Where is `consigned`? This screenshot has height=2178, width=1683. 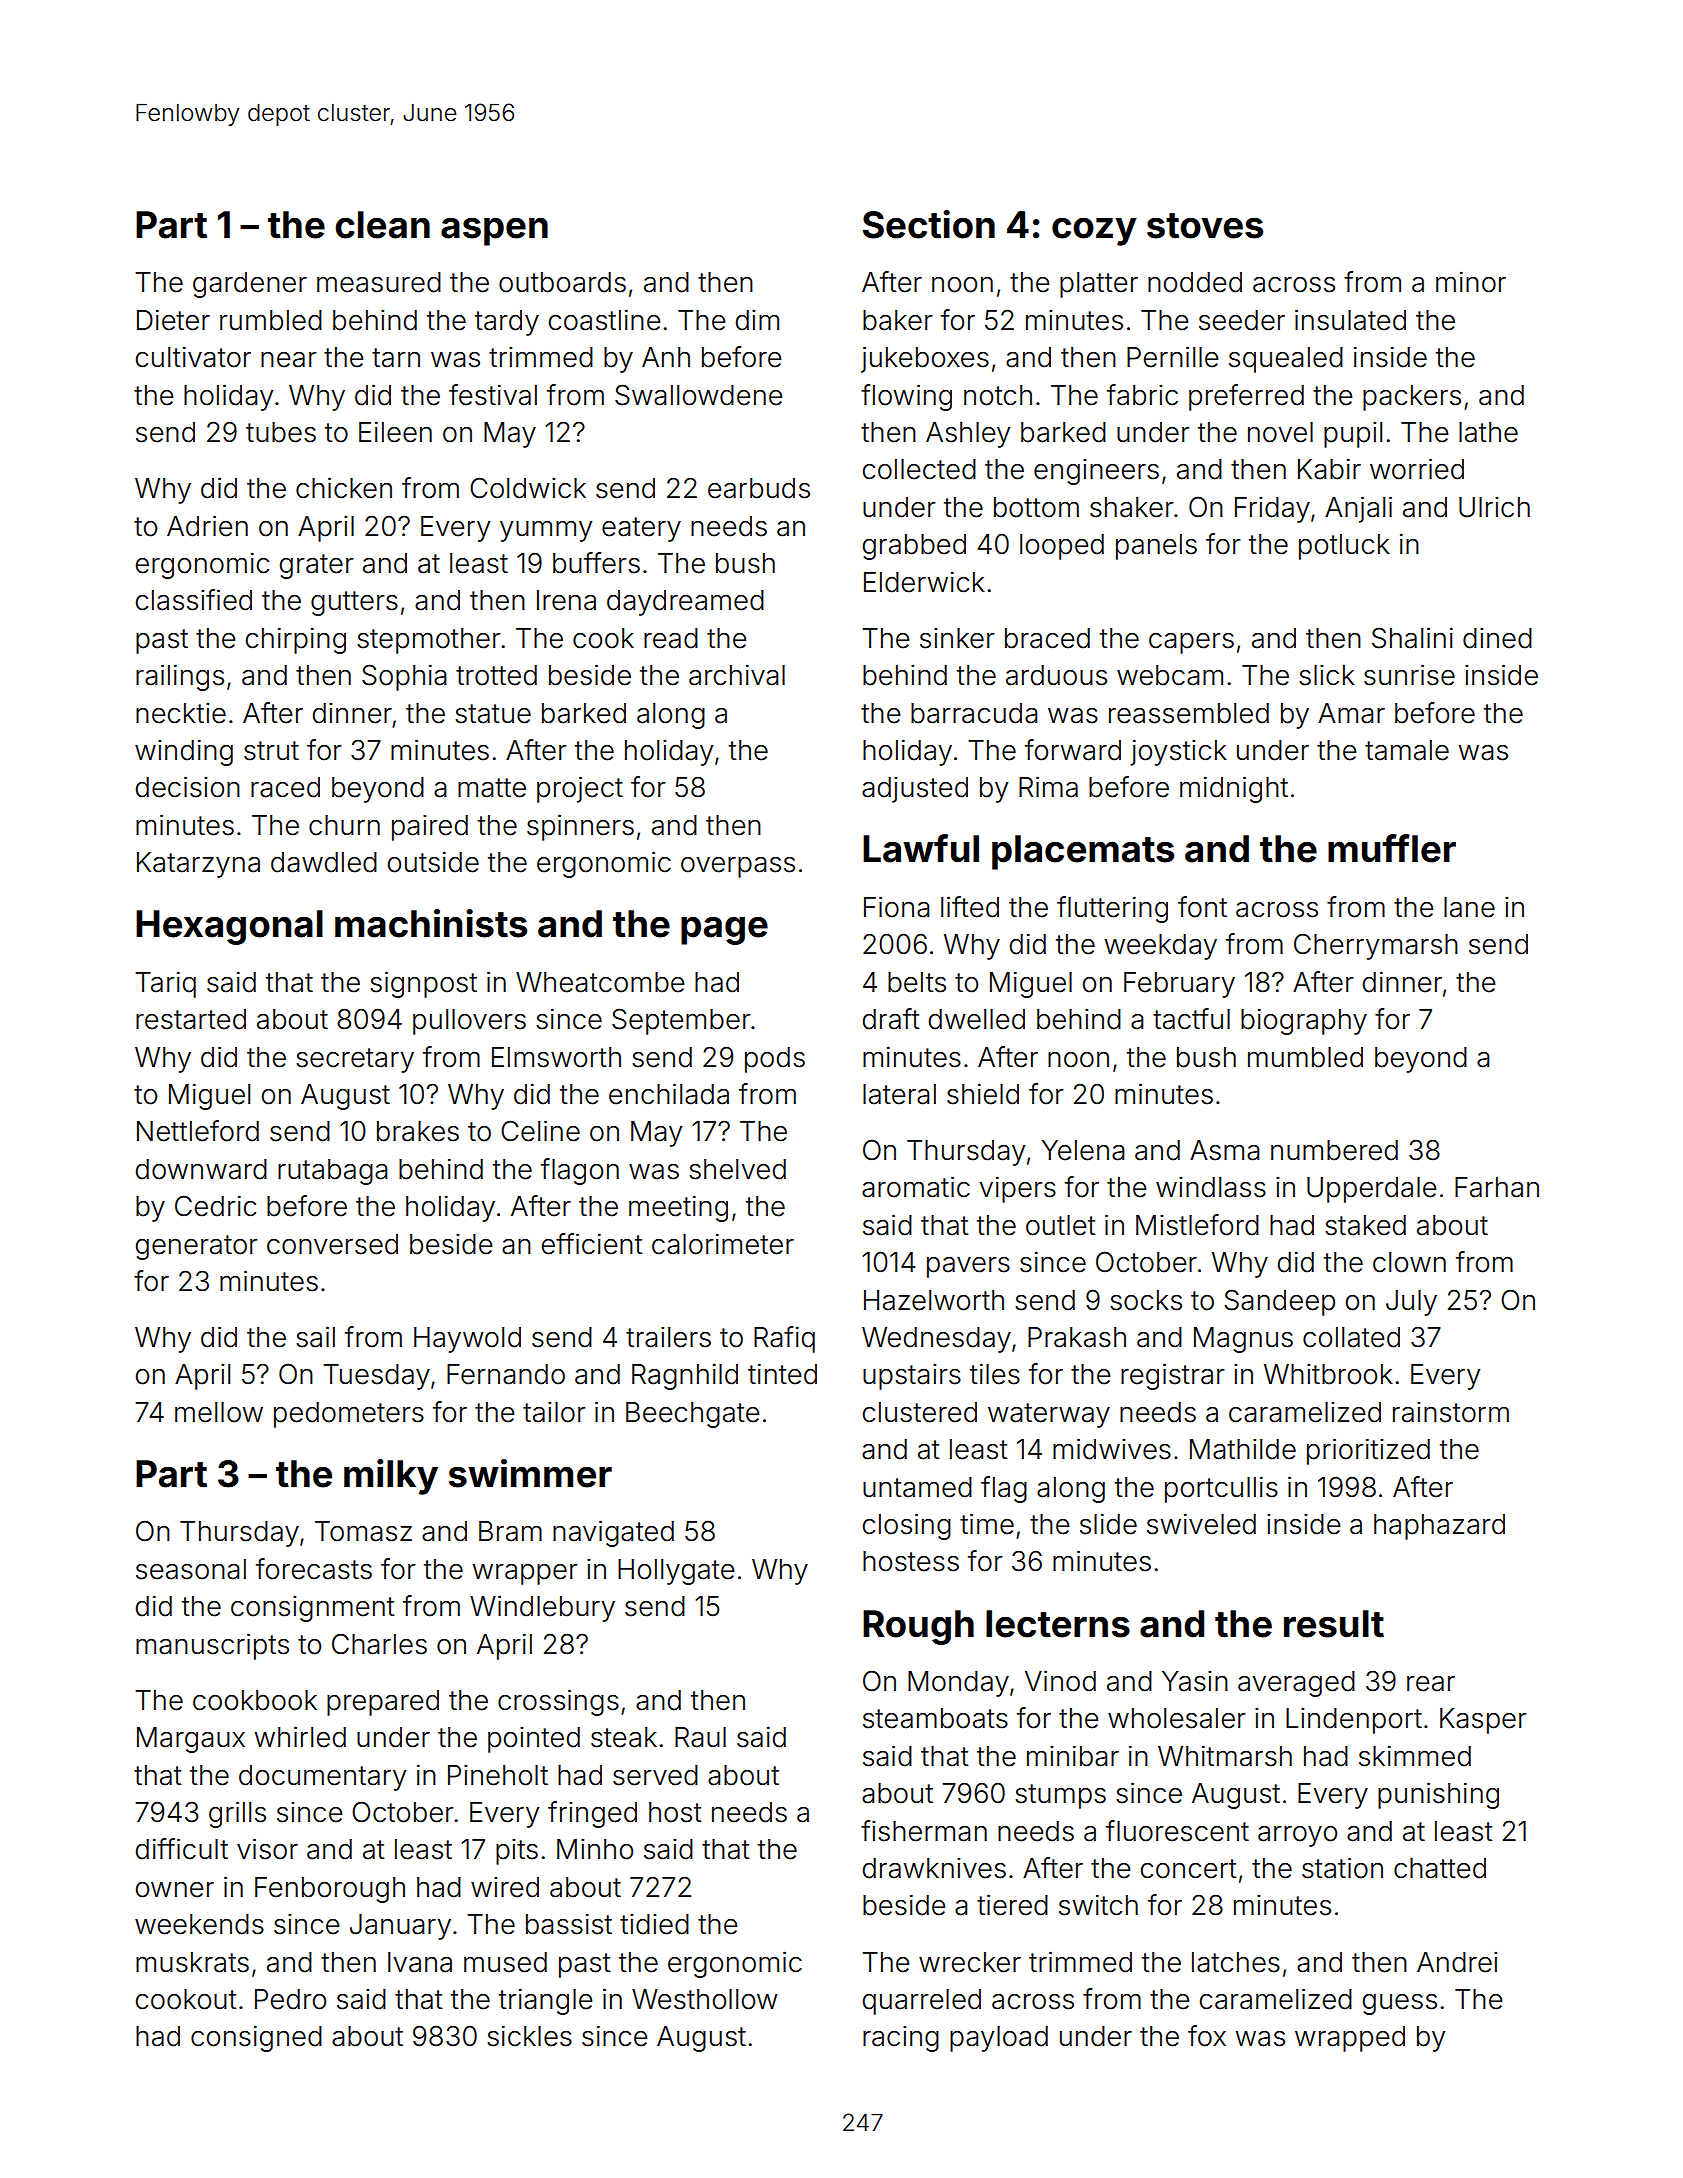 consigned is located at coordinates (256, 2038).
